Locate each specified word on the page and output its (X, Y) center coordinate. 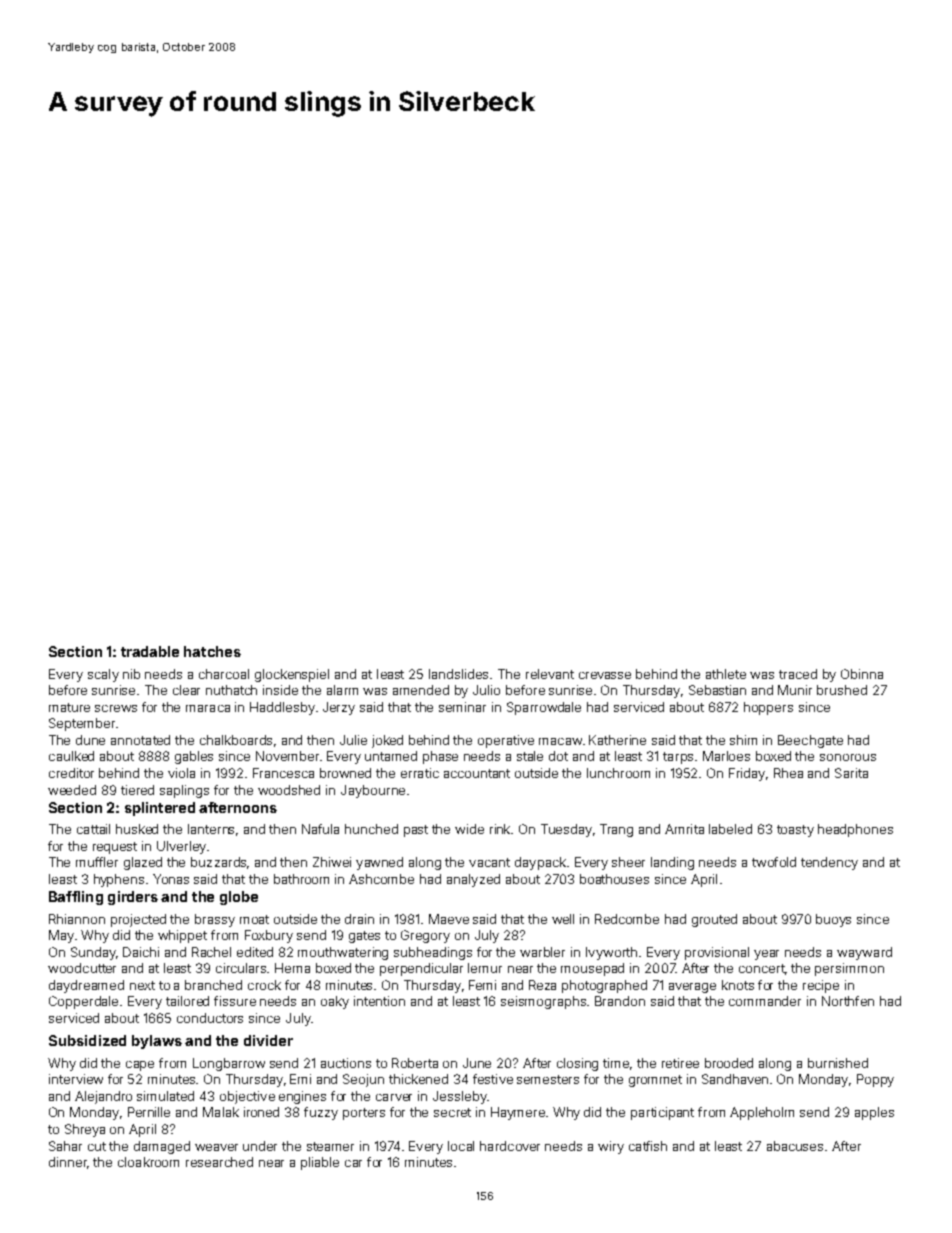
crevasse (605, 675)
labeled (730, 829)
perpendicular (421, 969)
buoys (833, 920)
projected (138, 920)
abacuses (795, 1146)
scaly (103, 675)
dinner (68, 1162)
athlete (726, 674)
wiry (611, 1147)
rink (501, 829)
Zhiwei (332, 862)
